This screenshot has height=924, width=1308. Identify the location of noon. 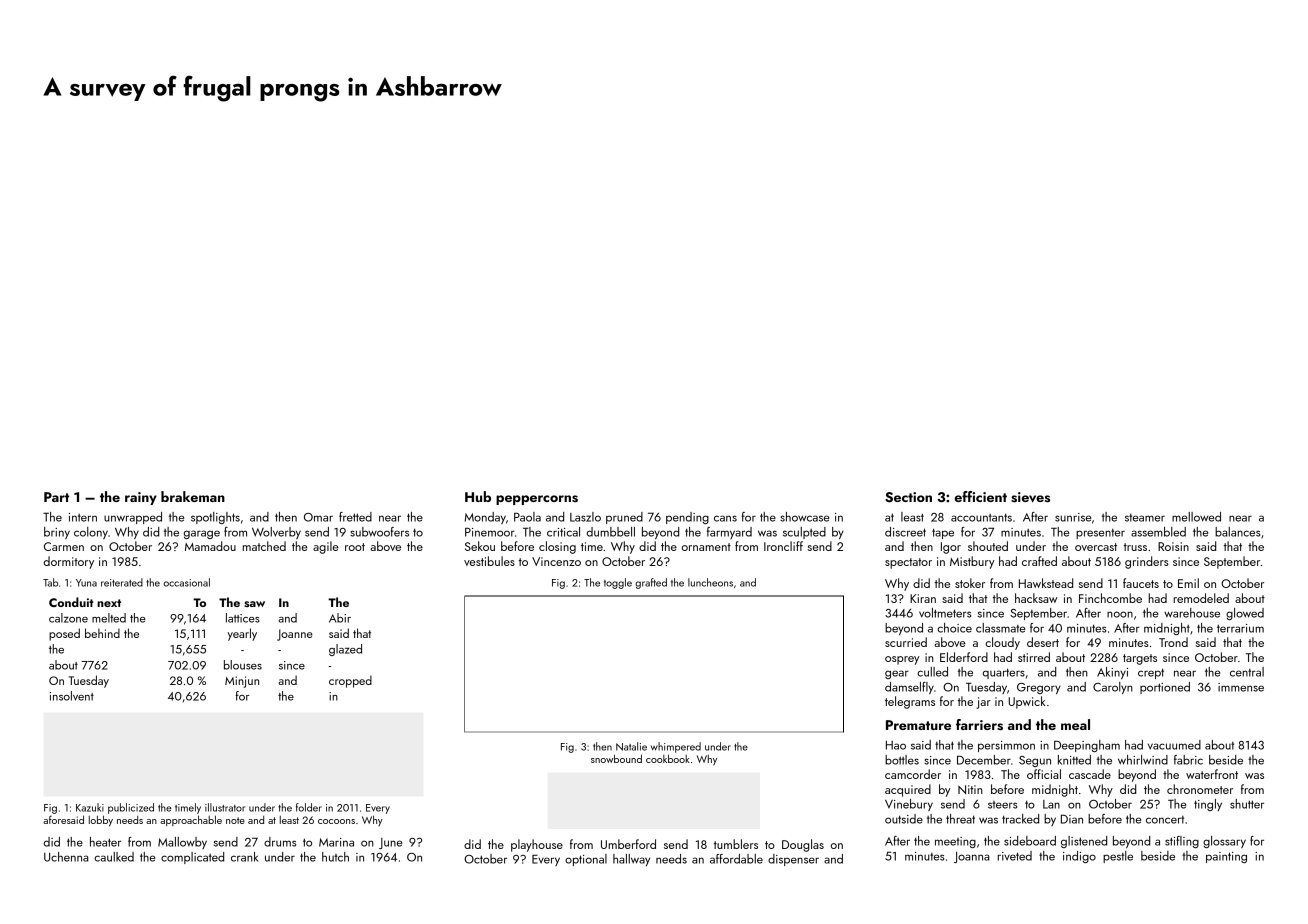
(1120, 614).
